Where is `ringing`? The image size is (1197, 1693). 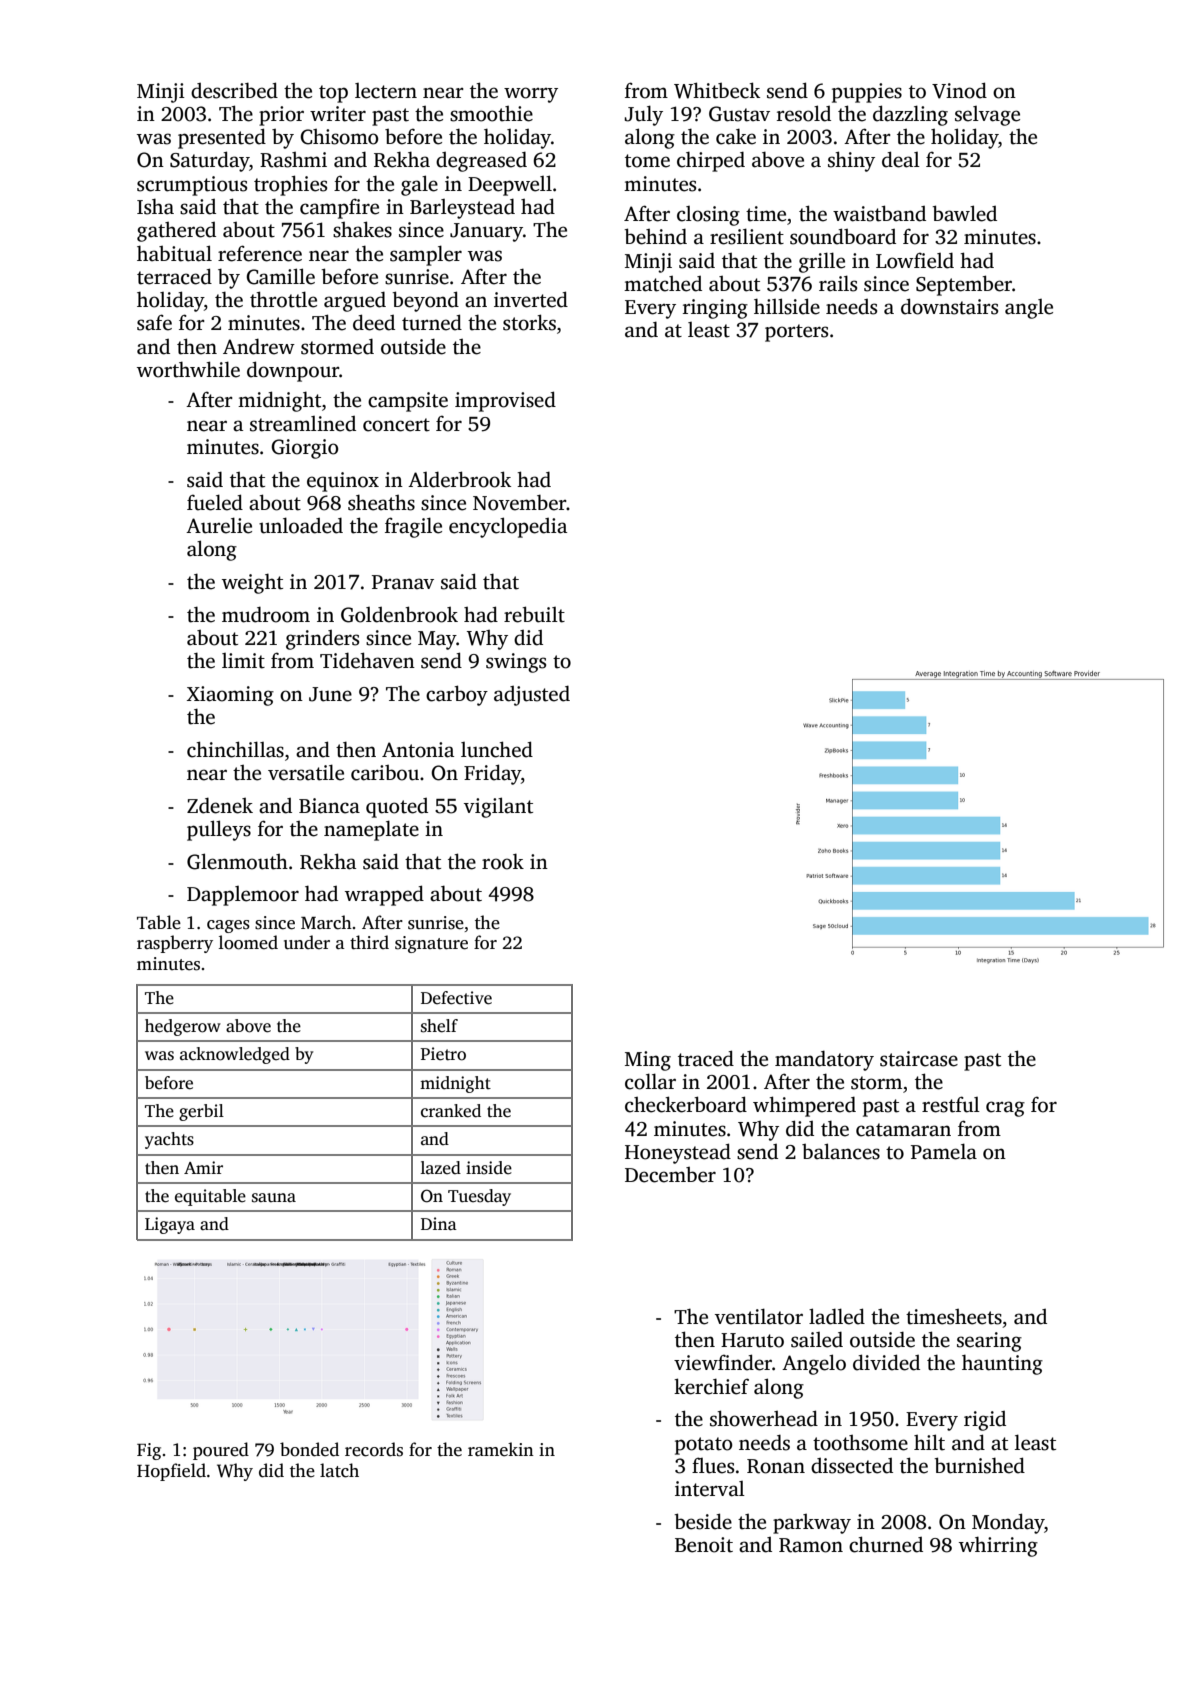 ringing is located at coordinates (715, 309).
